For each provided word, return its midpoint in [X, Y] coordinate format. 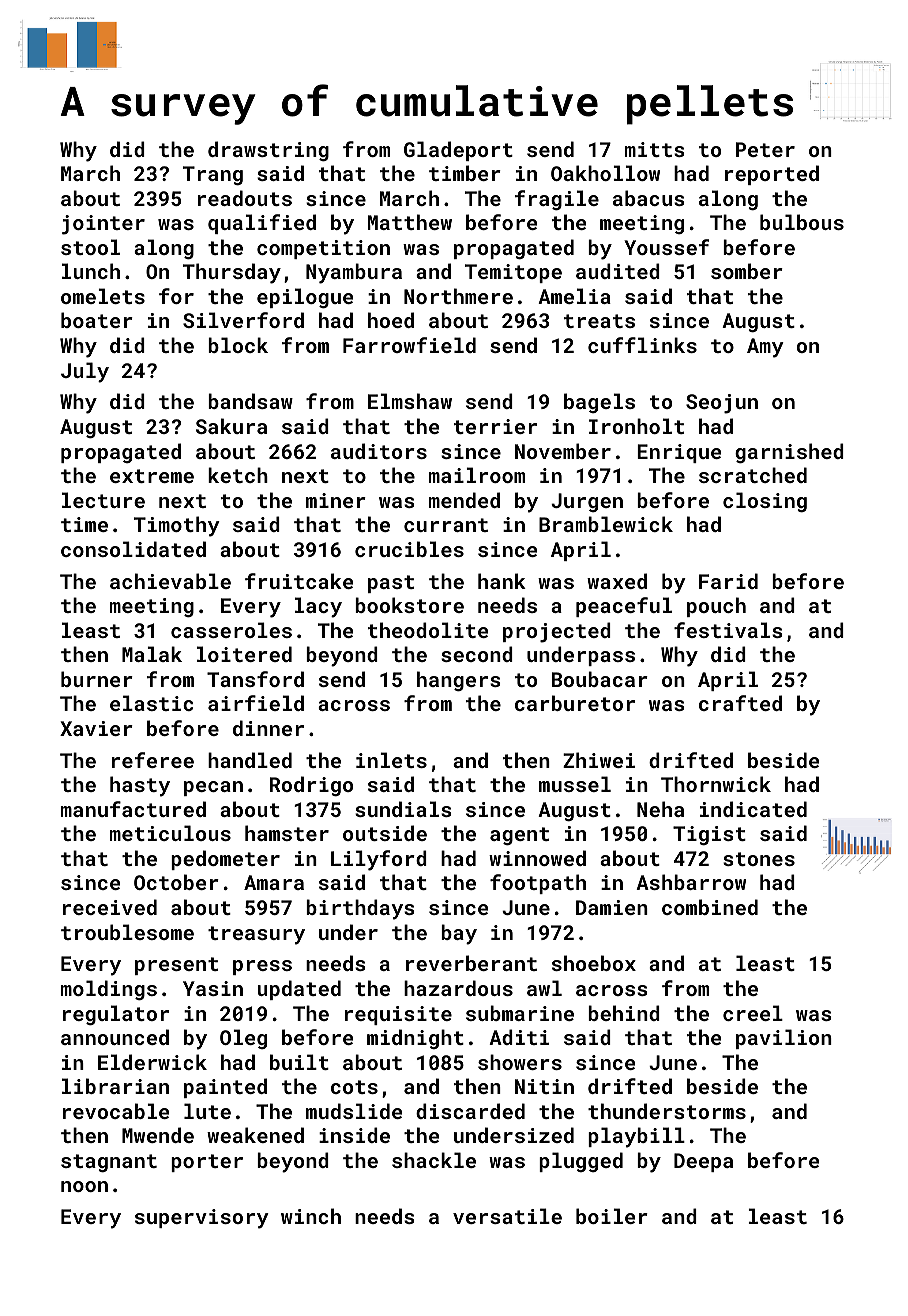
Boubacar [600, 679]
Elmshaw [410, 401]
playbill [636, 1137]
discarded [470, 1111]
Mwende [158, 1135]
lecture [103, 500]
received [110, 907]
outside [385, 833]
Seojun [722, 404]
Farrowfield [409, 345]
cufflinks [642, 345]
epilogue [305, 298]
